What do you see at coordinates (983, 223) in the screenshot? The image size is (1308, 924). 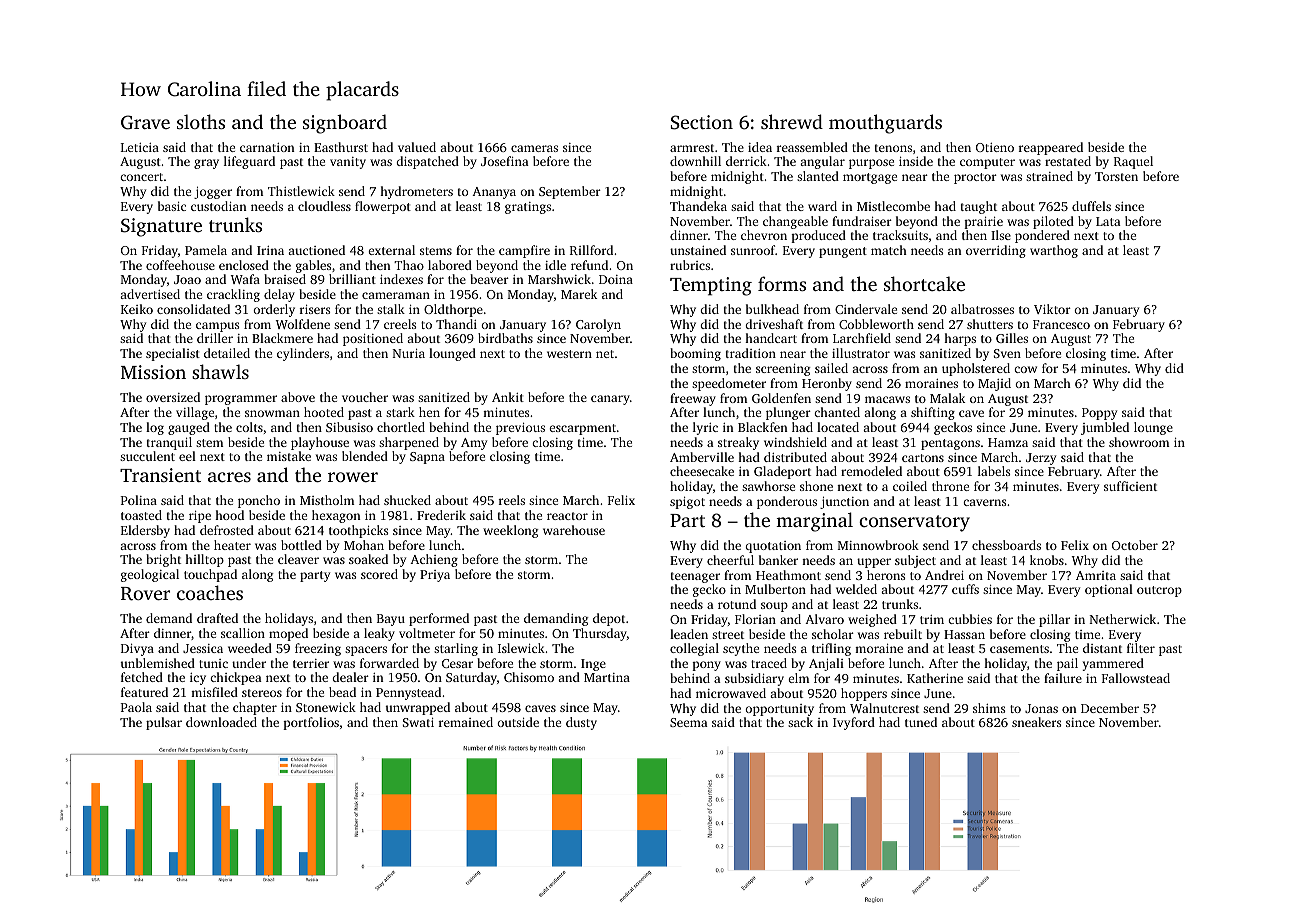 I see `prairie` at bounding box center [983, 223].
